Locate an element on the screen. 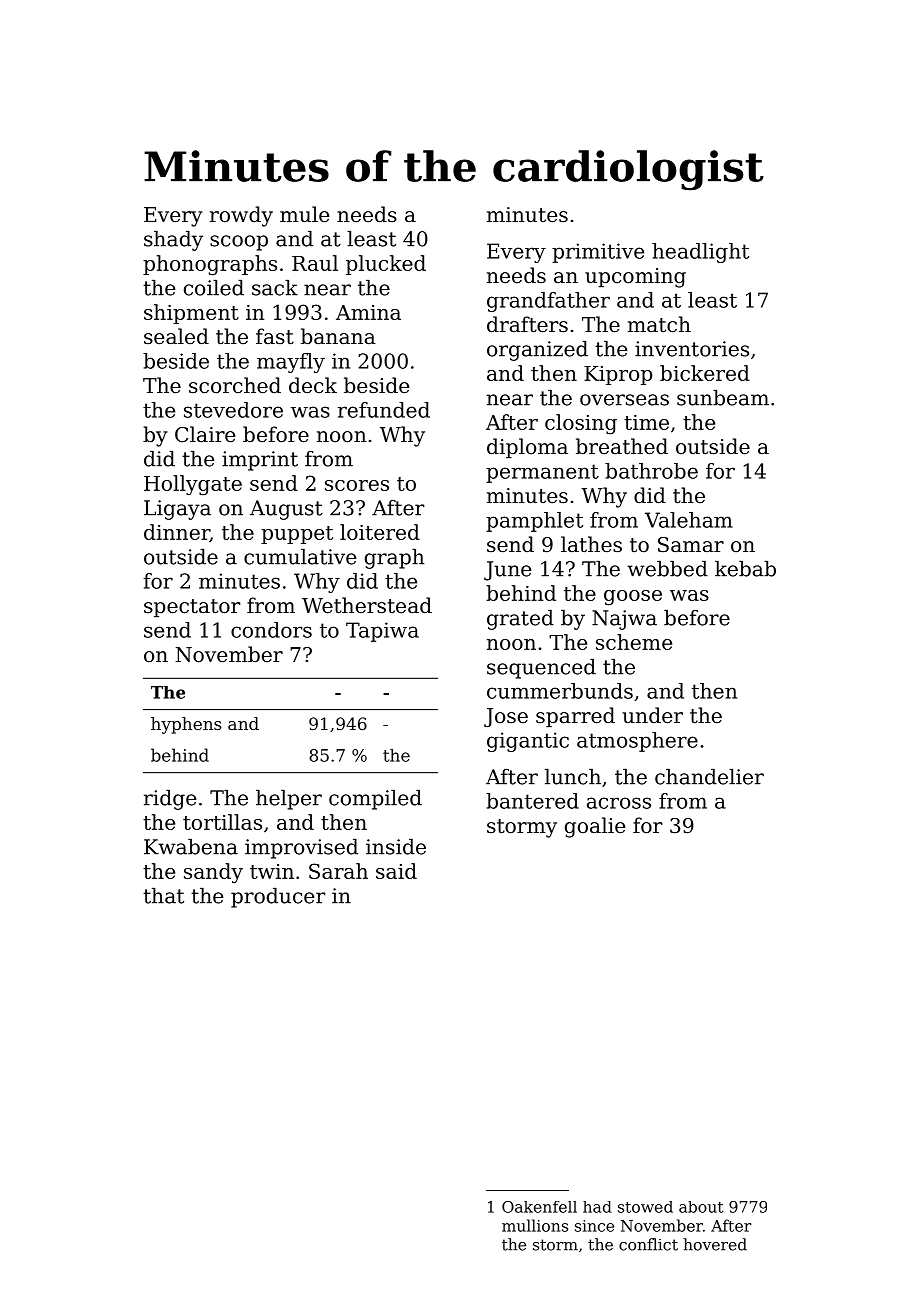 This screenshot has width=924, height=1311. sack is located at coordinates (275, 288).
